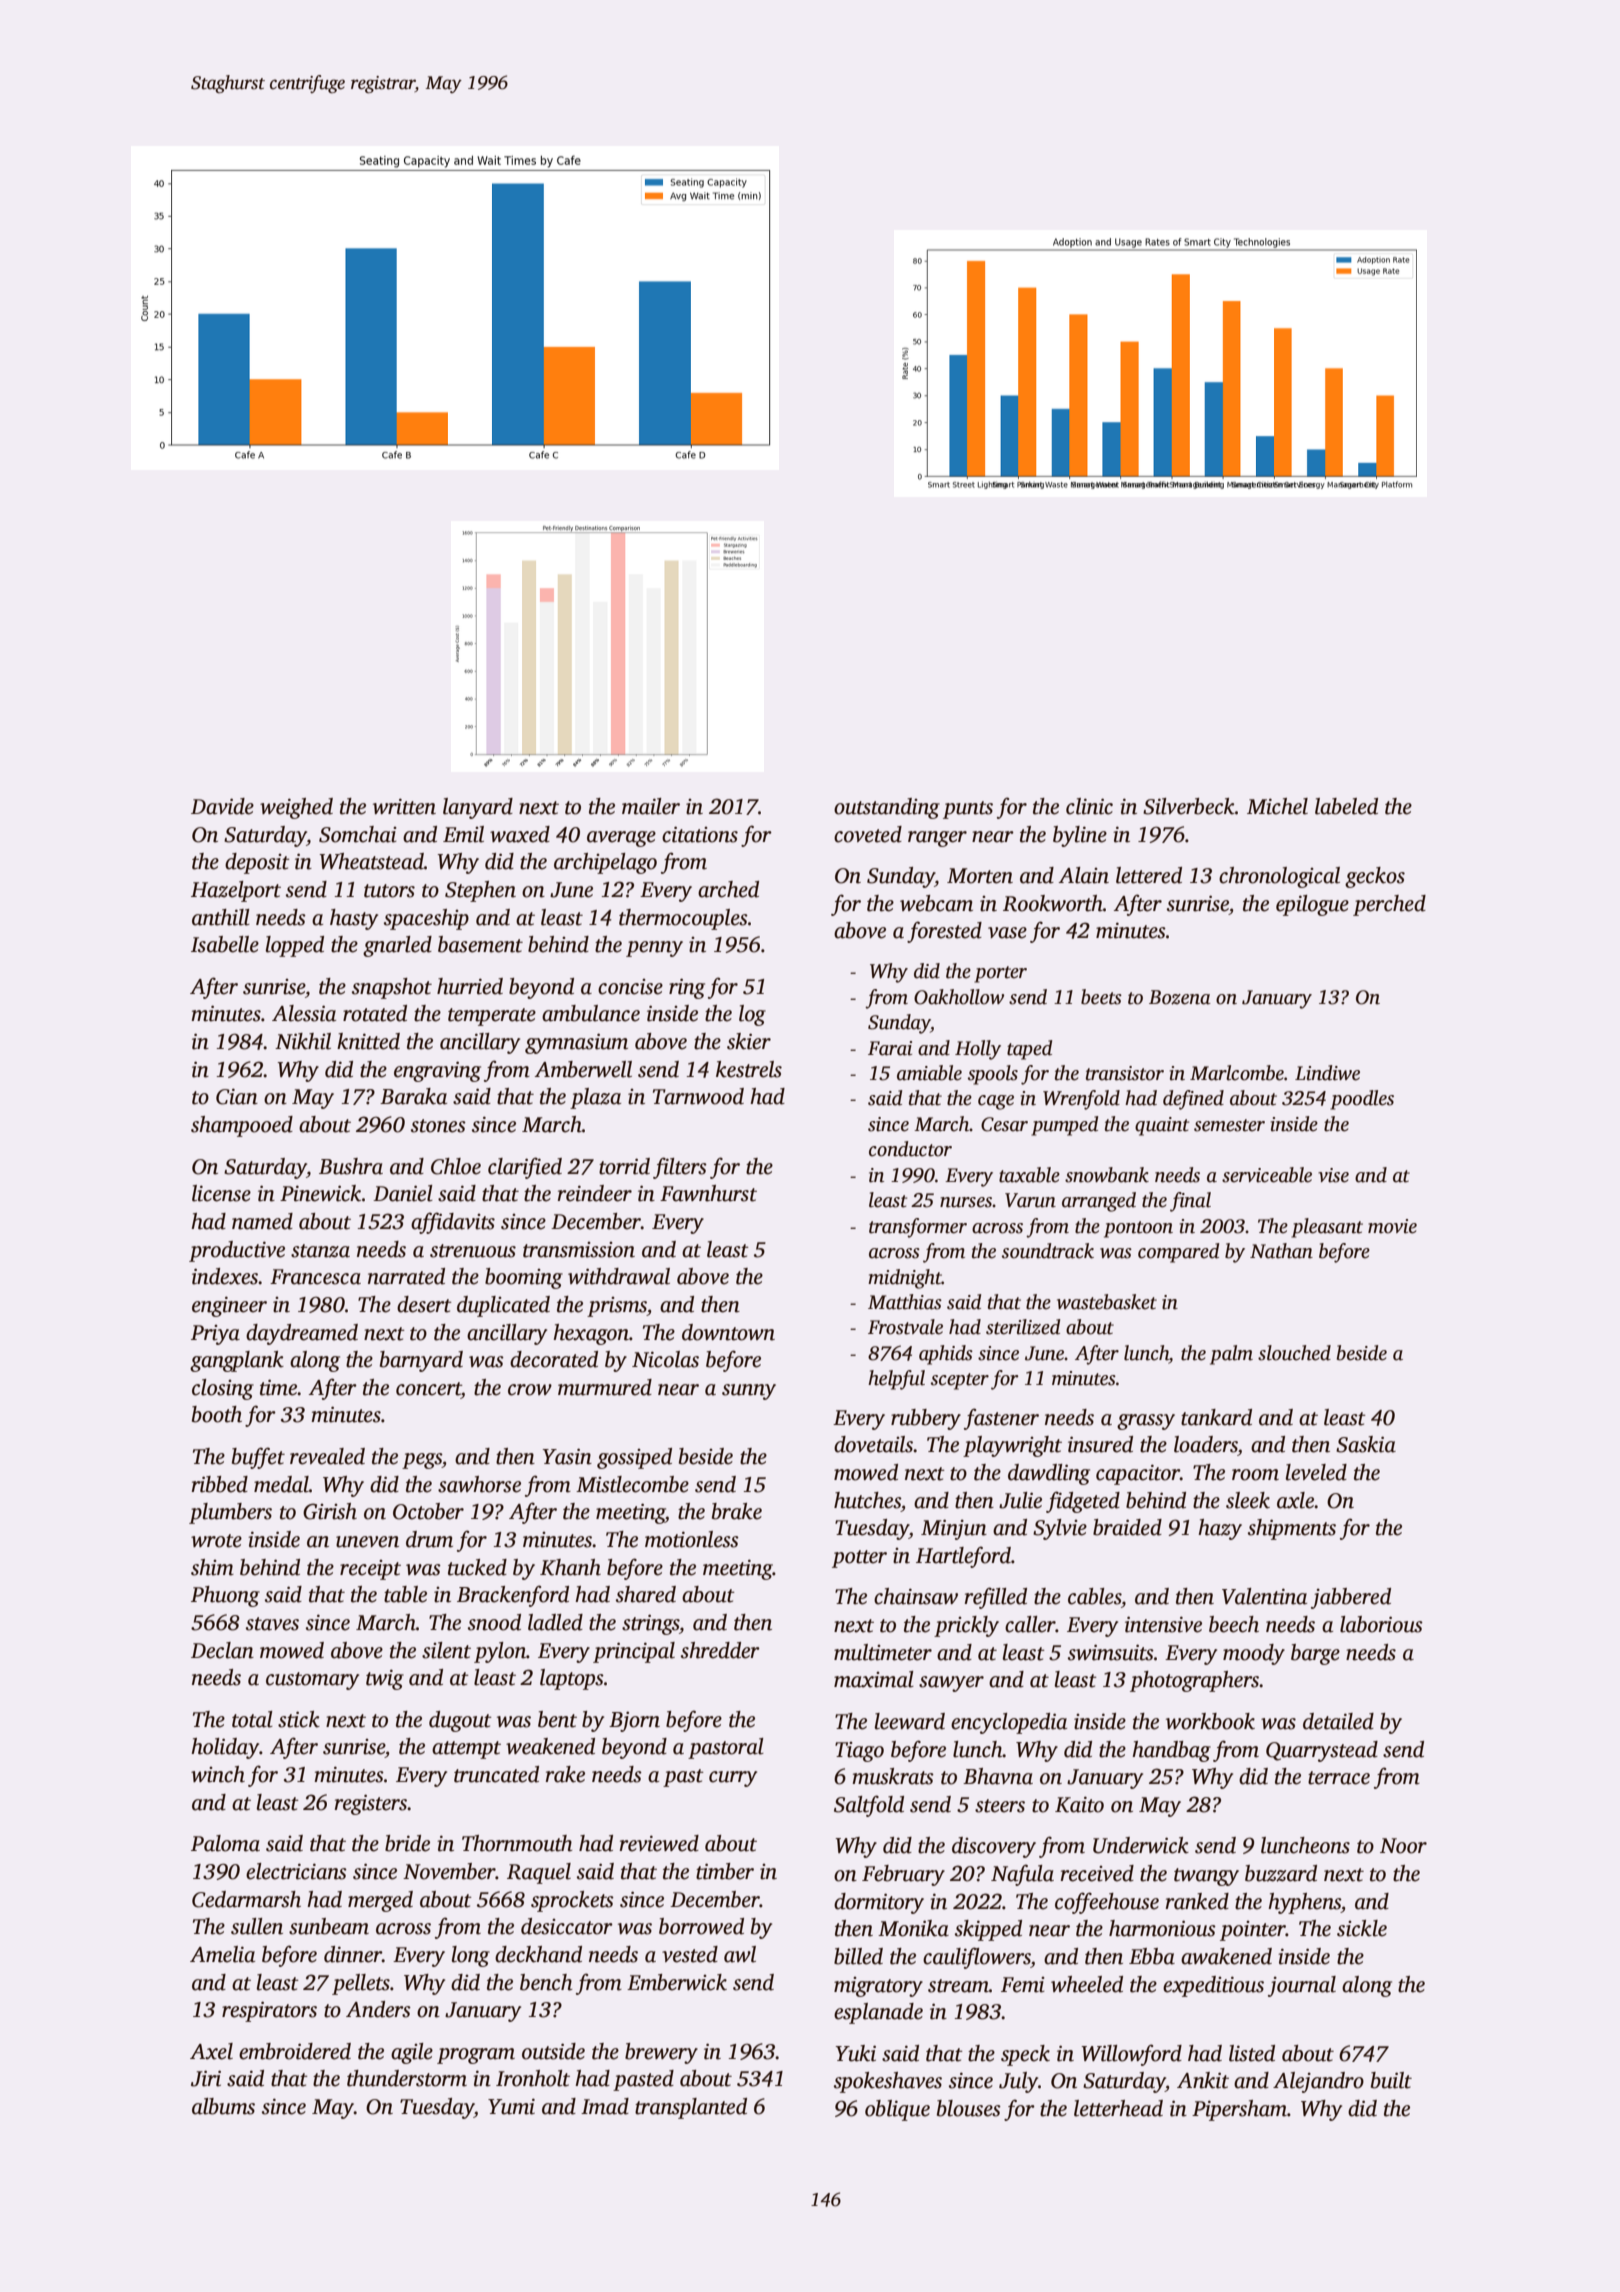 This document has height=2292, width=1620. Describe the element at coordinates (424, 1304) in the document. I see `desert` at that location.
